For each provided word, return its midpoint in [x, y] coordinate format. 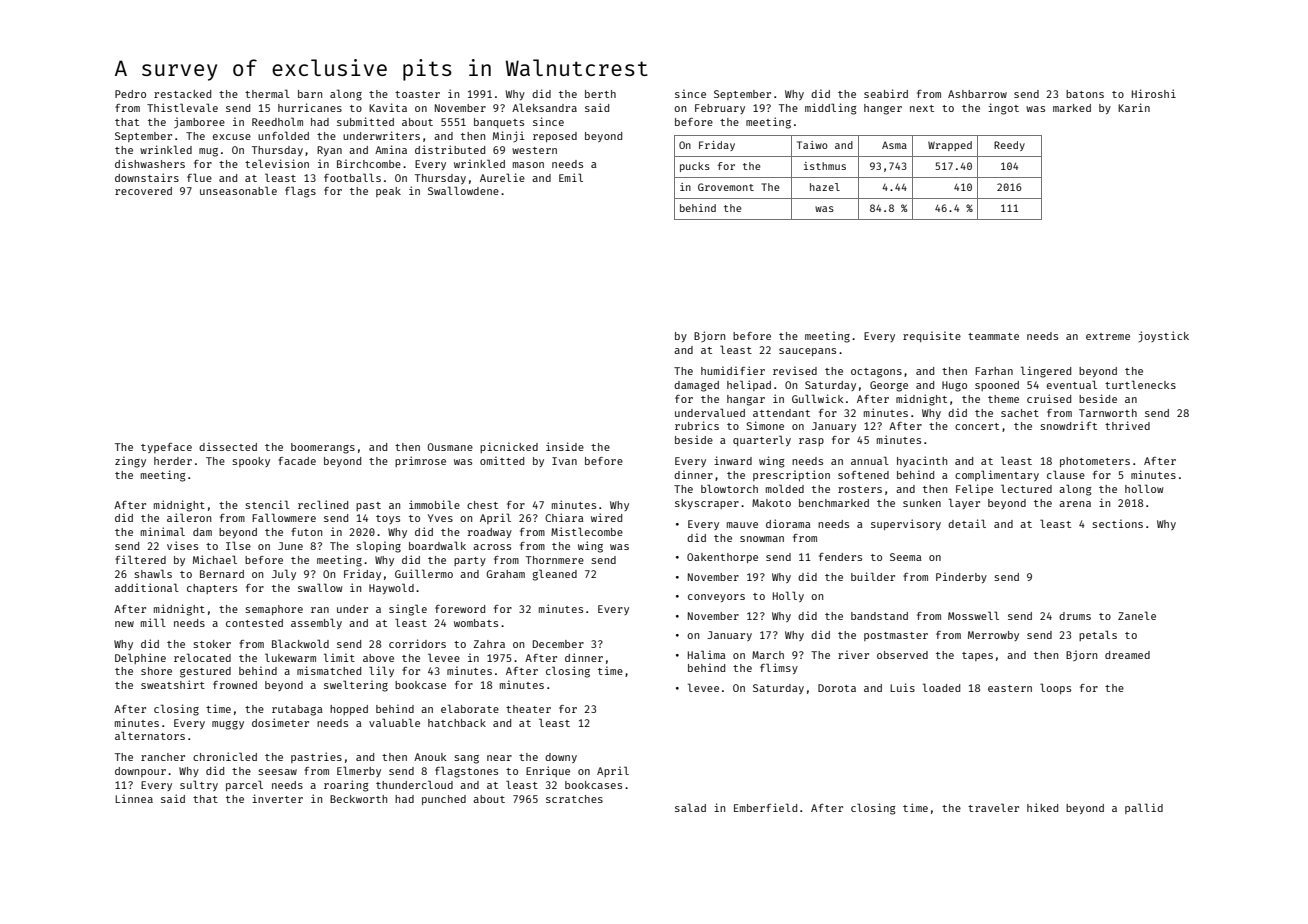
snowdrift [1068, 425]
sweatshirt [173, 684]
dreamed [1127, 655]
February [720, 109]
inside [565, 446]
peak [388, 192]
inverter [277, 798]
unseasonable [238, 190]
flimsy [779, 668]
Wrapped [950, 146]
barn [310, 94]
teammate [993, 336]
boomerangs [323, 448]
